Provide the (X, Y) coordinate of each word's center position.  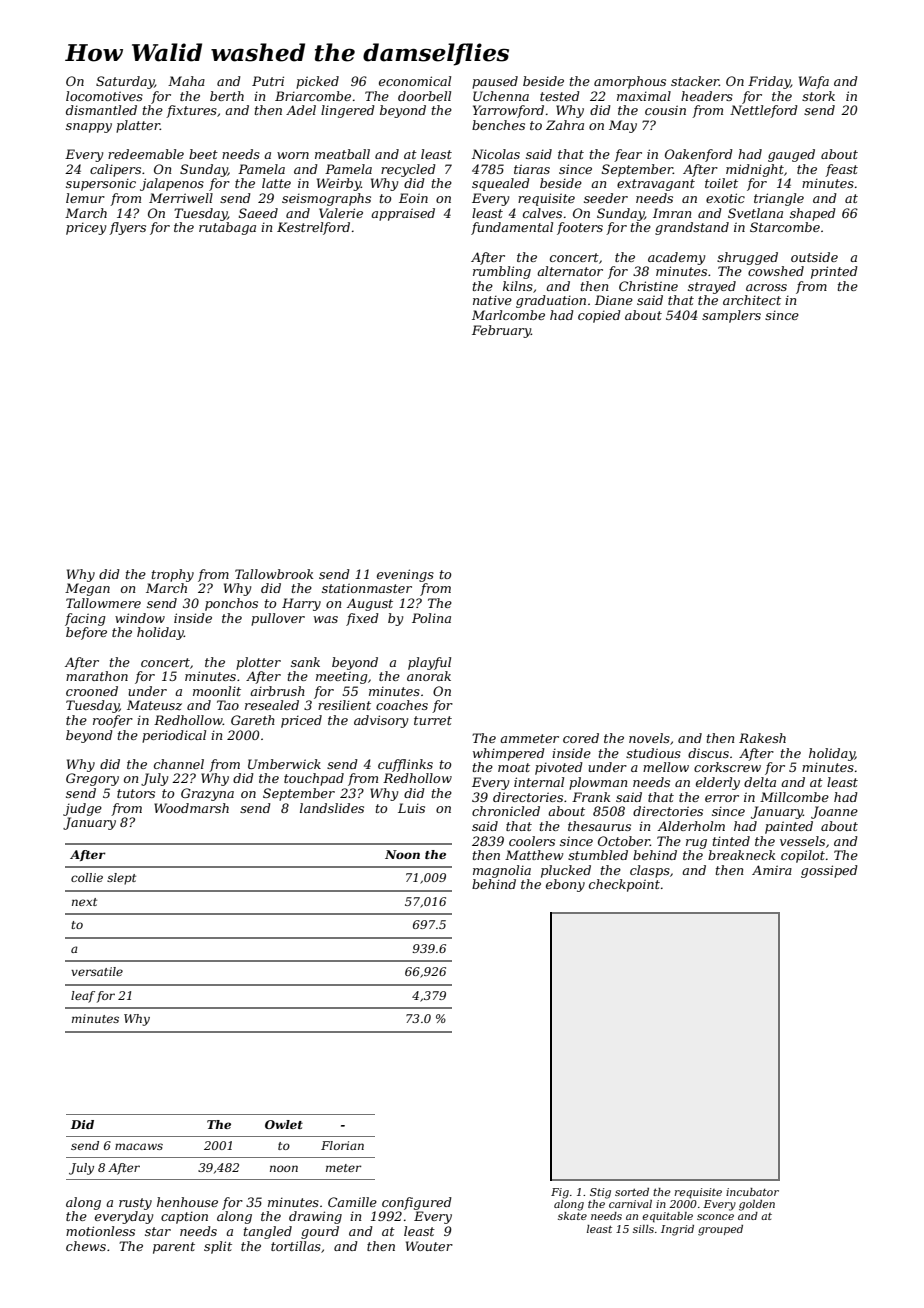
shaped (813, 214)
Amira (772, 870)
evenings (405, 575)
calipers (115, 170)
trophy (173, 575)
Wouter (429, 1246)
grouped (720, 1230)
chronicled (506, 811)
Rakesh (762, 738)
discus (708, 753)
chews (86, 1246)
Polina (431, 618)
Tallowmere (103, 603)
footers (580, 228)
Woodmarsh (191, 808)
